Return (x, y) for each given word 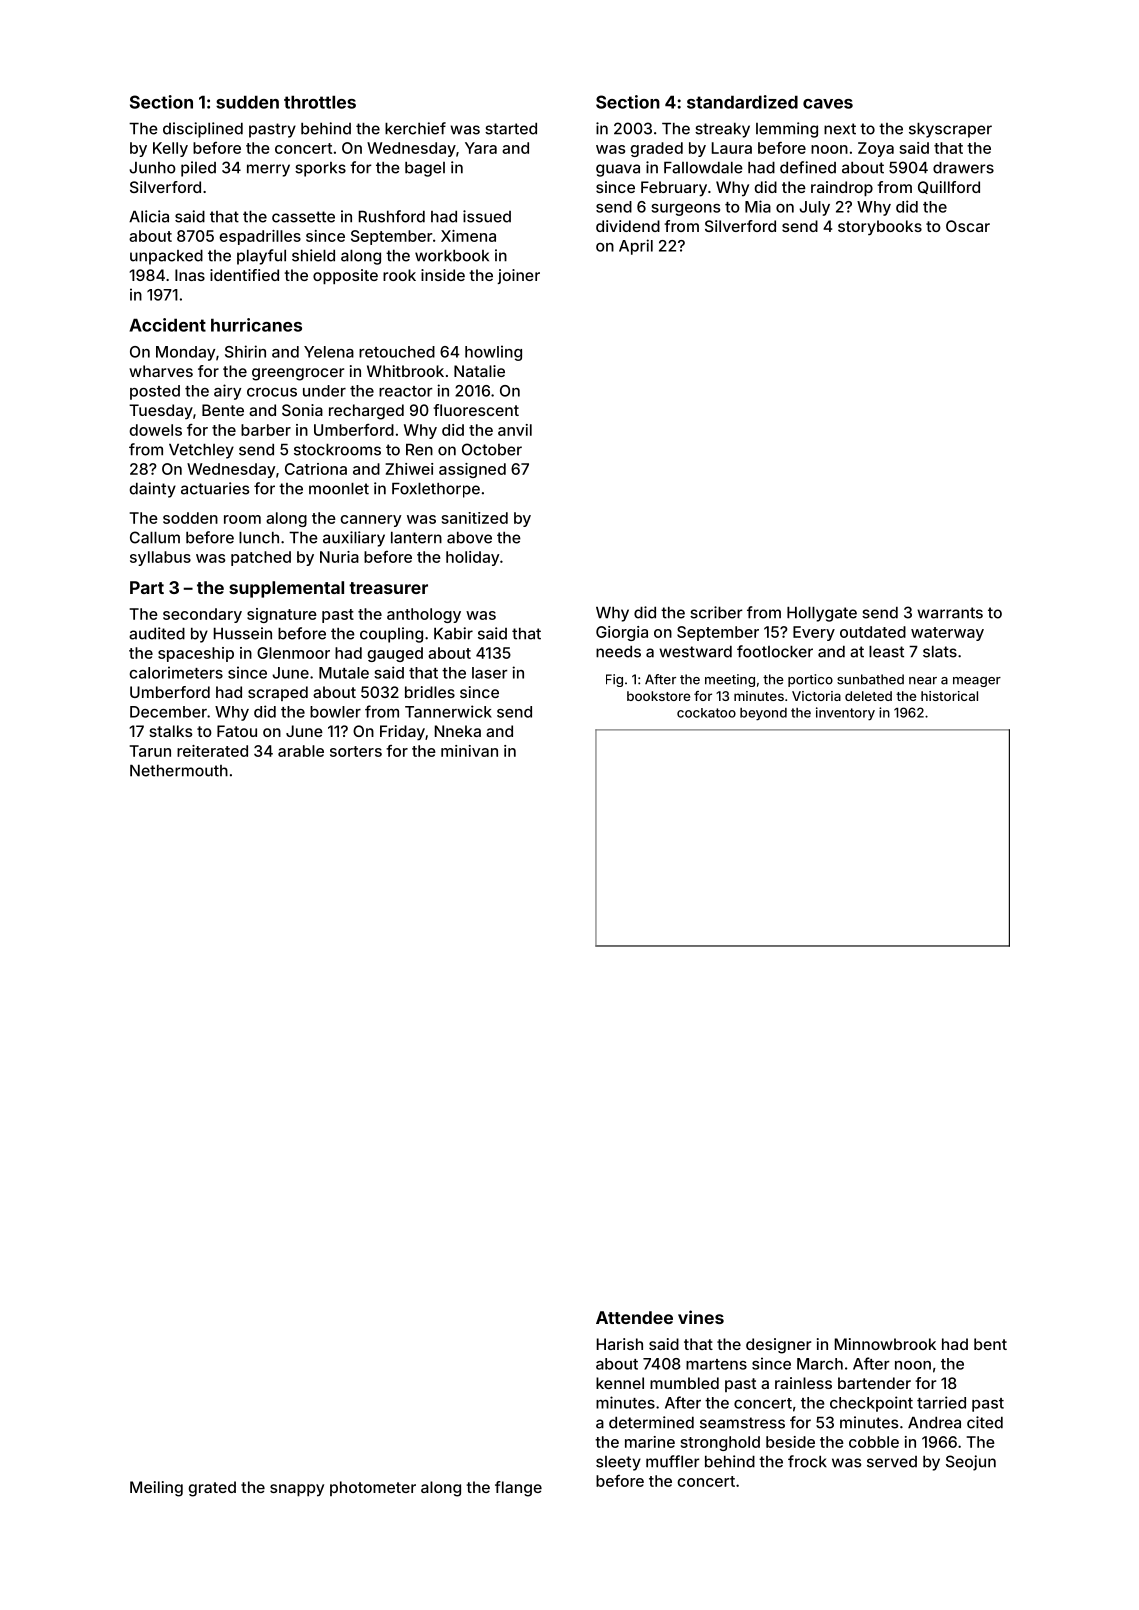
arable (301, 751)
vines (701, 1317)
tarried (941, 1402)
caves (828, 104)
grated (212, 1489)
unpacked (166, 257)
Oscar (968, 226)
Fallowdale (703, 168)
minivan (469, 751)
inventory (845, 714)
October (492, 449)
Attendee (634, 1317)
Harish (620, 1344)
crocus (272, 392)
